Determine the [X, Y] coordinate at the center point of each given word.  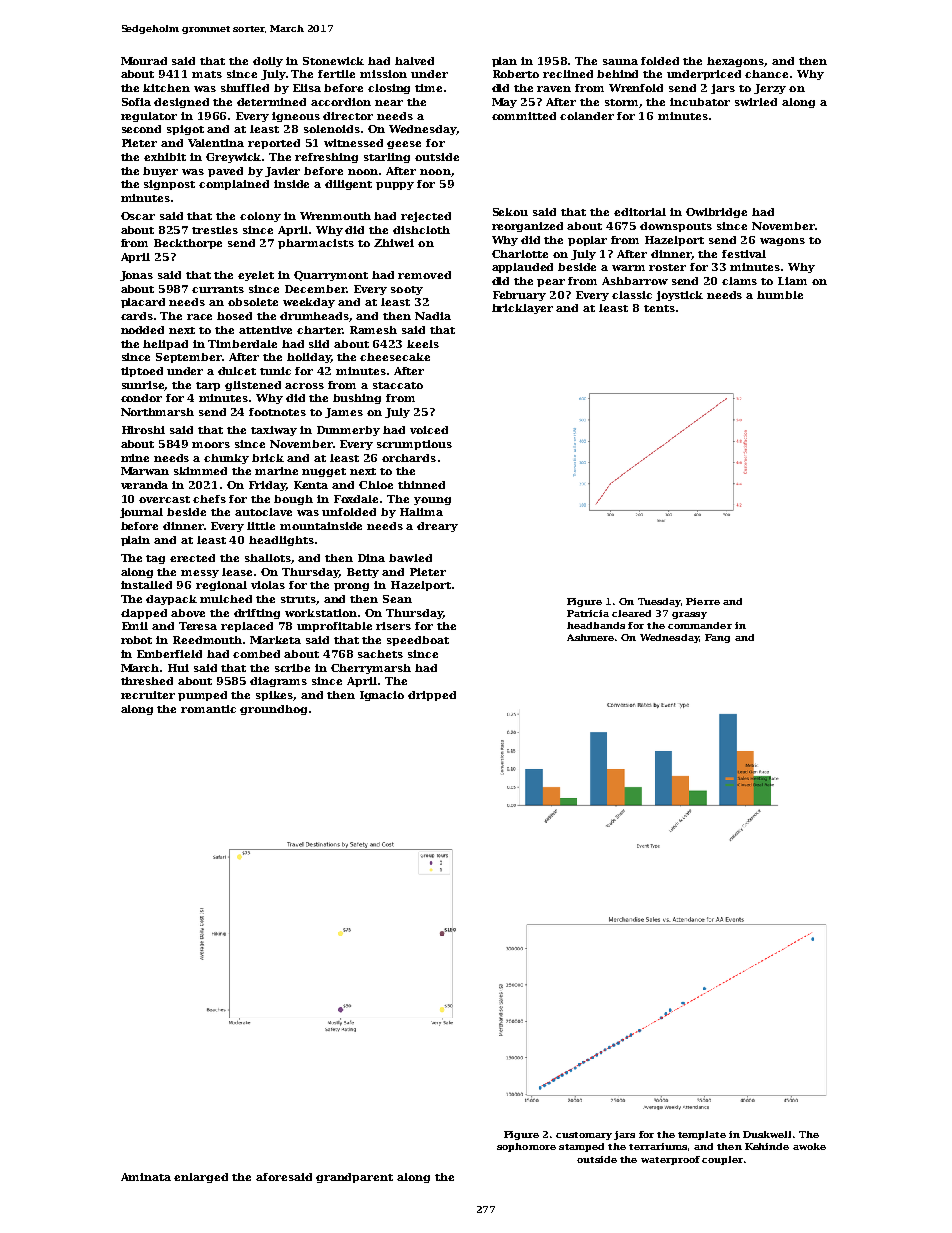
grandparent [354, 1178]
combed [256, 654]
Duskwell [767, 1134]
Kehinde [767, 1146]
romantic [208, 709]
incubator [700, 102]
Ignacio [382, 696]
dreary [437, 527]
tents [659, 308]
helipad [165, 345]
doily [268, 62]
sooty [407, 290]
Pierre [703, 601]
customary [584, 1136]
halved [414, 61]
